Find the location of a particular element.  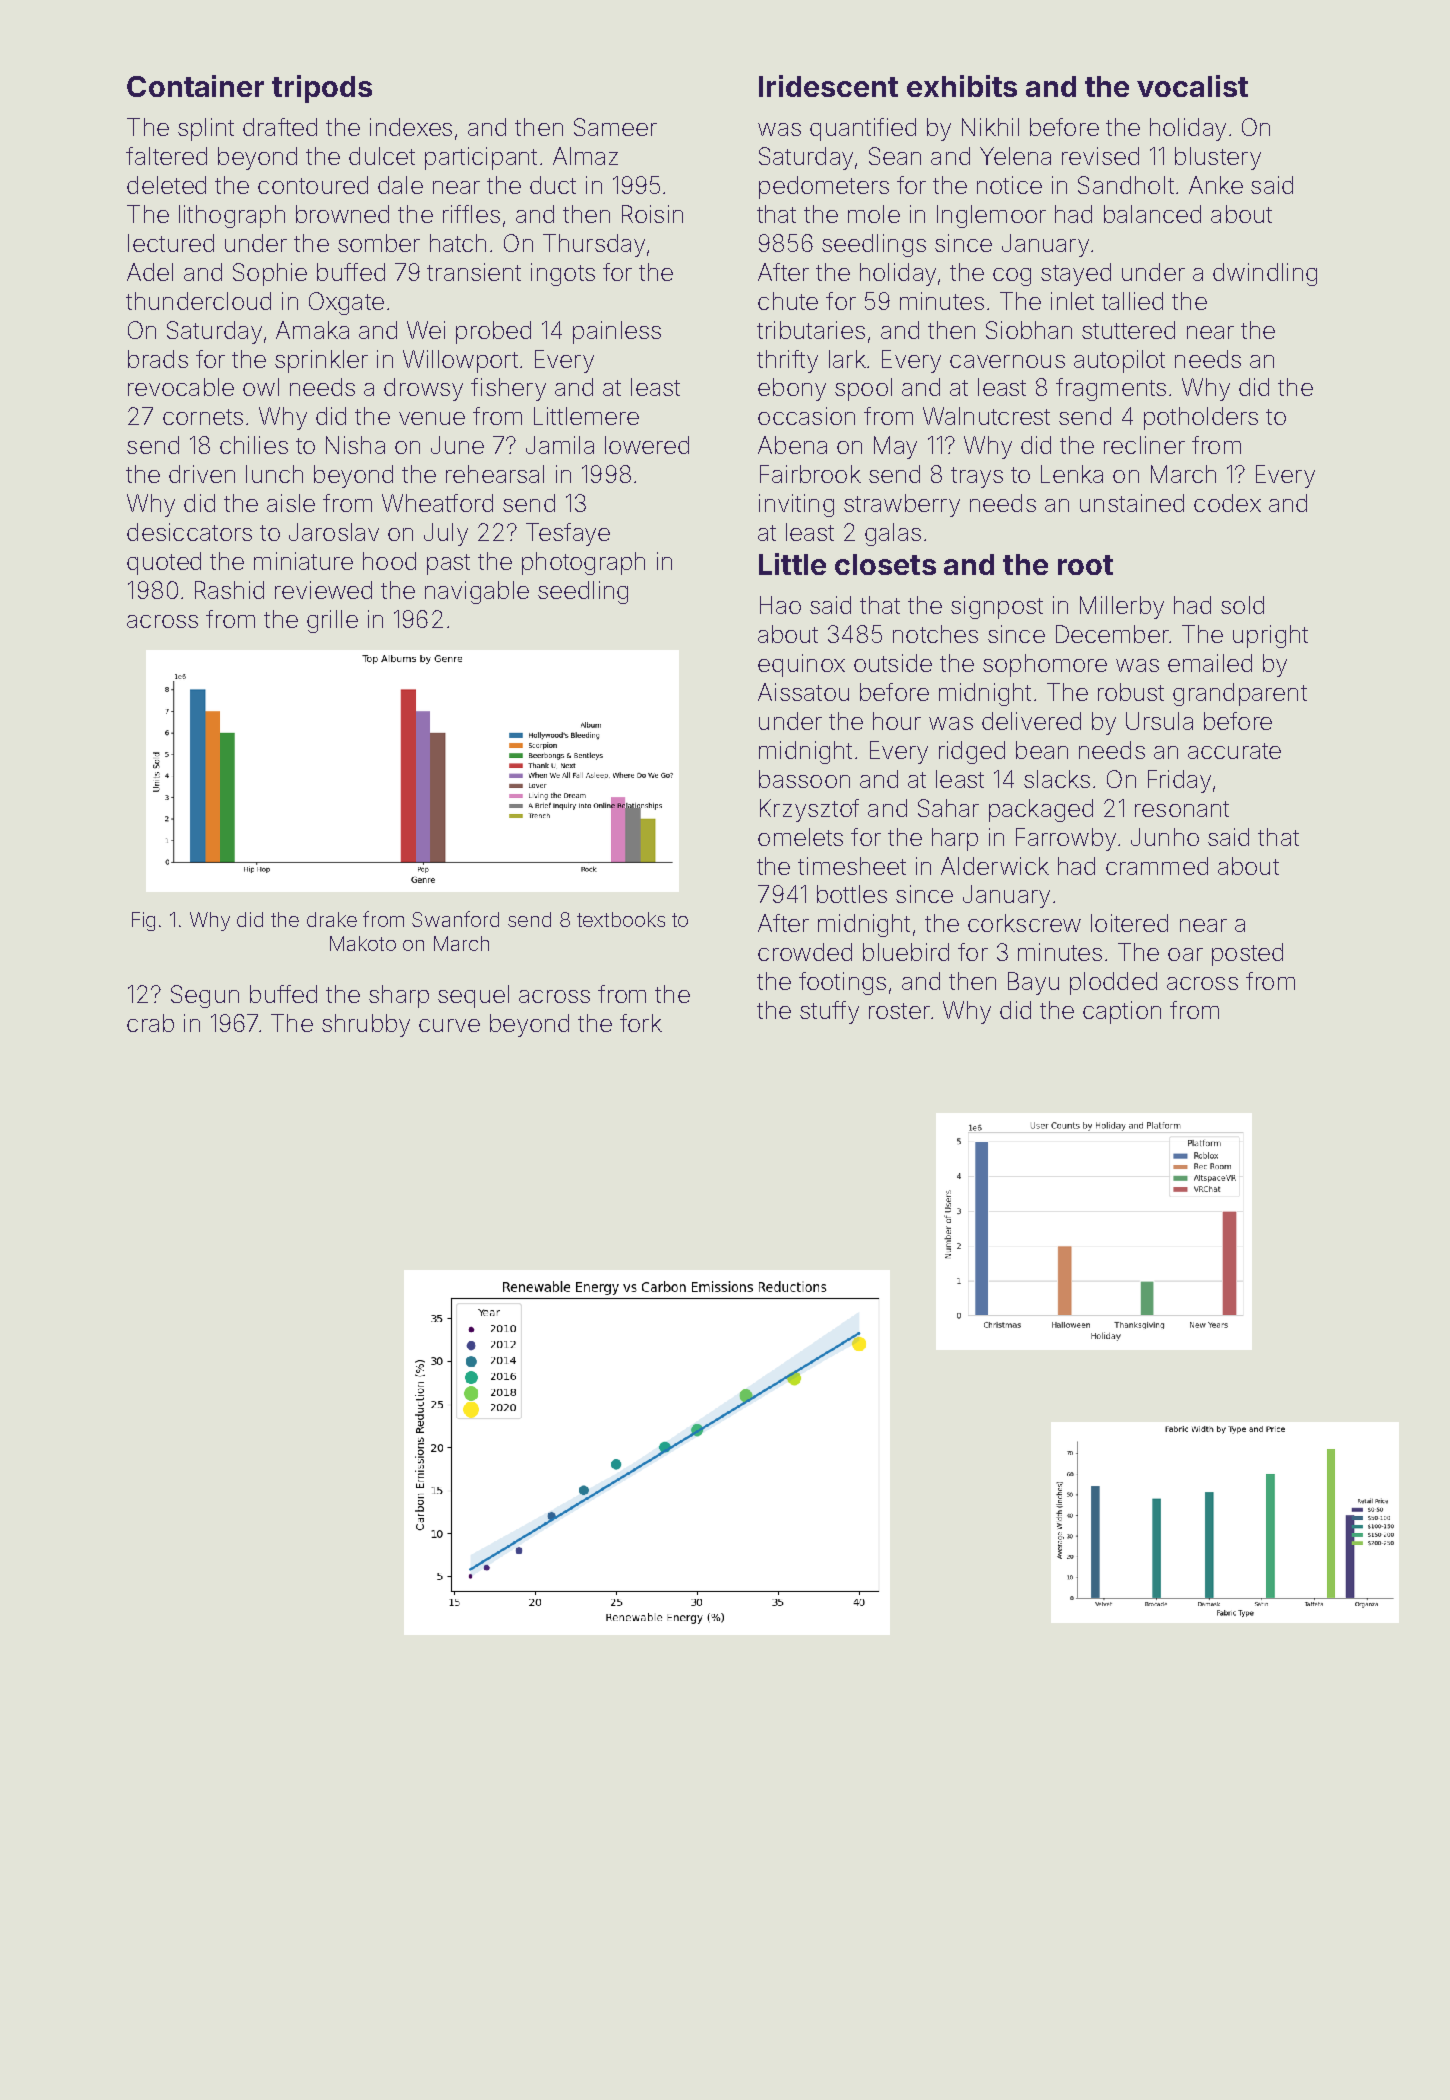

vocalist is located at coordinates (1192, 86).
